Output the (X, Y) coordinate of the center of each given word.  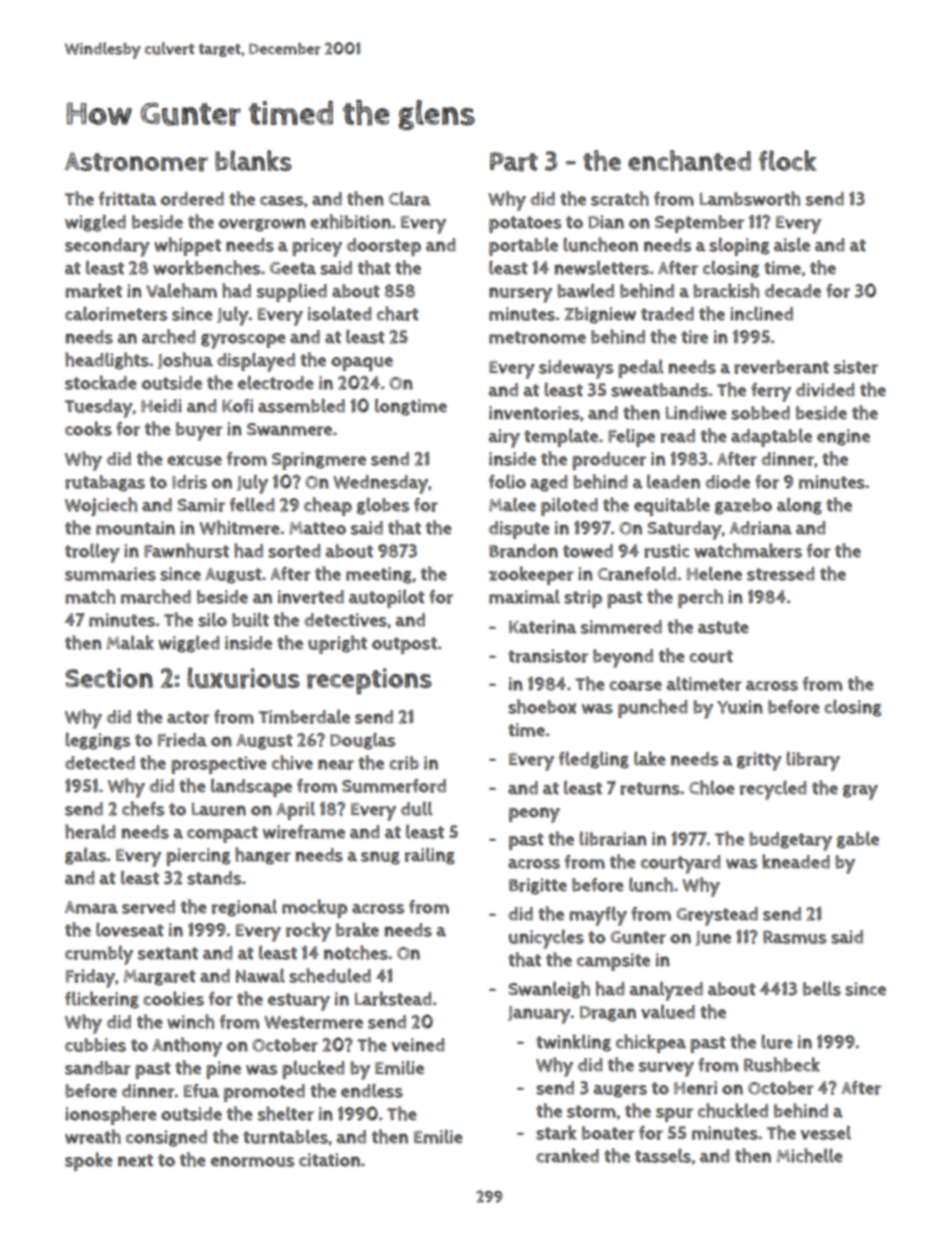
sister (856, 367)
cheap (328, 506)
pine (223, 1070)
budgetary (790, 841)
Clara (410, 198)
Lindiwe (696, 413)
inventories (534, 413)
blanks (253, 160)
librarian (613, 838)
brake (357, 929)
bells (822, 988)
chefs (143, 808)
